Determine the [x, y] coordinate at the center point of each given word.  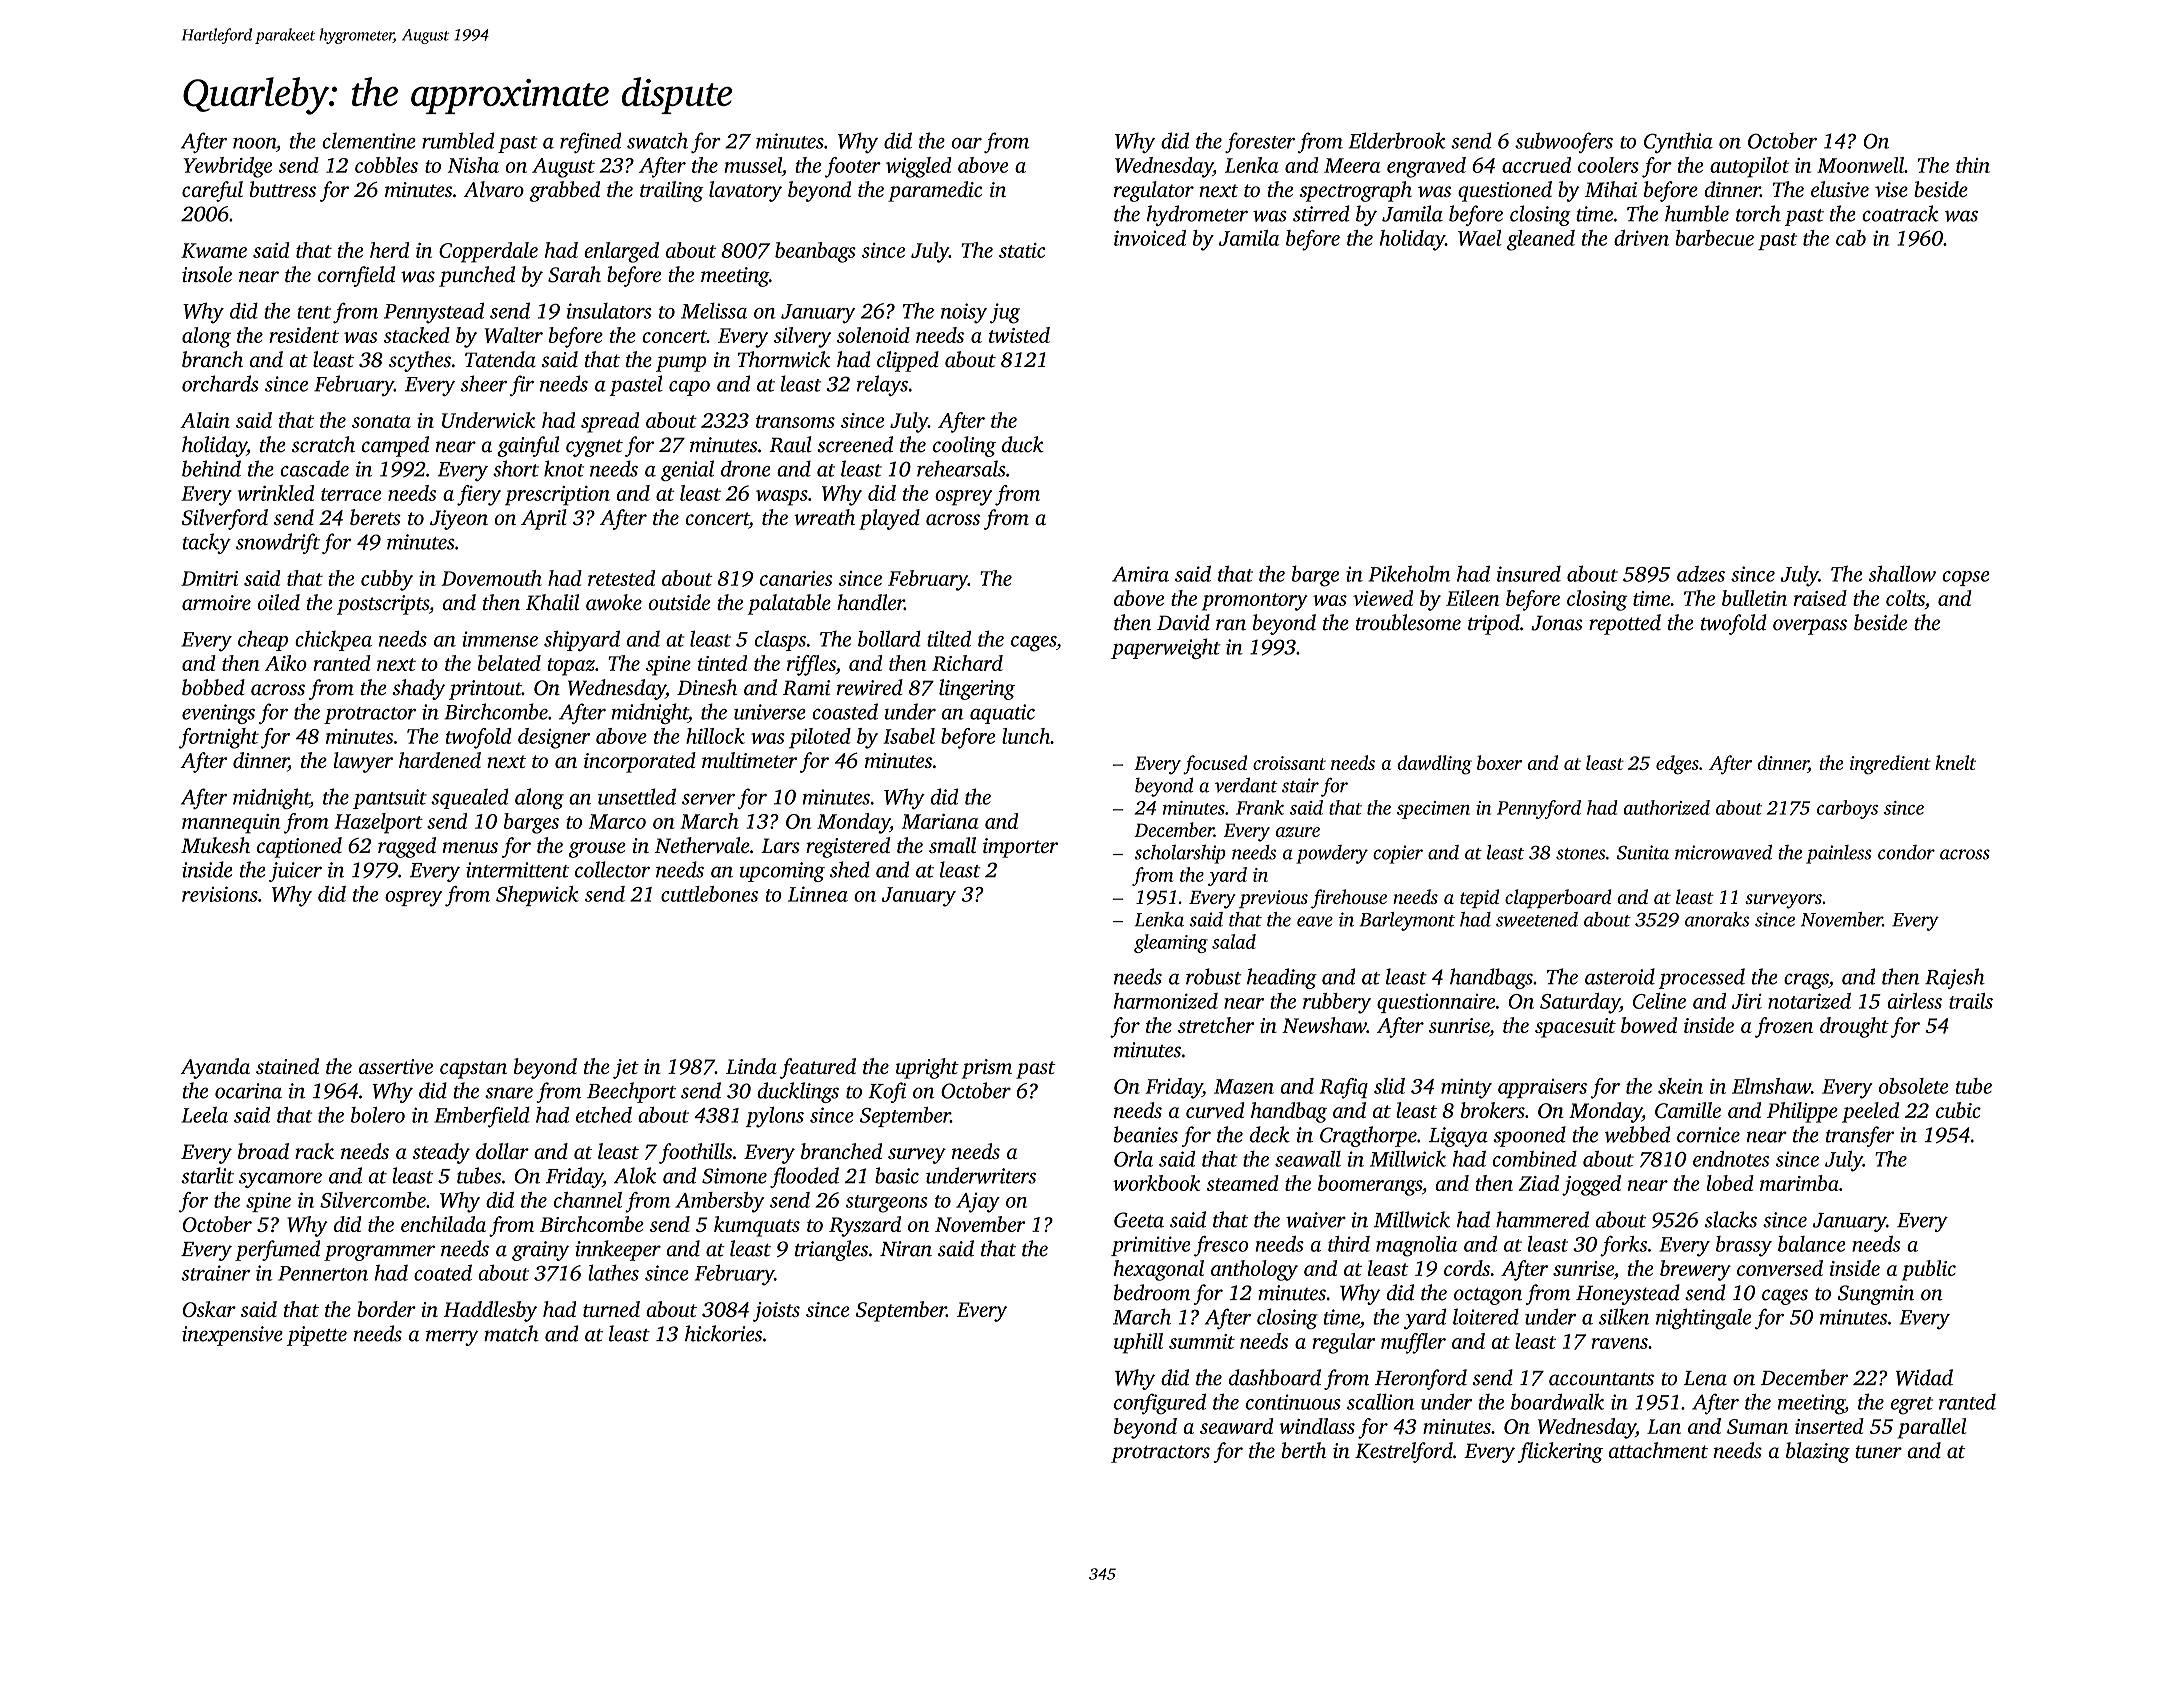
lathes [613, 1272]
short [516, 468]
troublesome [1408, 622]
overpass [1810, 627]
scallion [1380, 1402]
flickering [1560, 1452]
